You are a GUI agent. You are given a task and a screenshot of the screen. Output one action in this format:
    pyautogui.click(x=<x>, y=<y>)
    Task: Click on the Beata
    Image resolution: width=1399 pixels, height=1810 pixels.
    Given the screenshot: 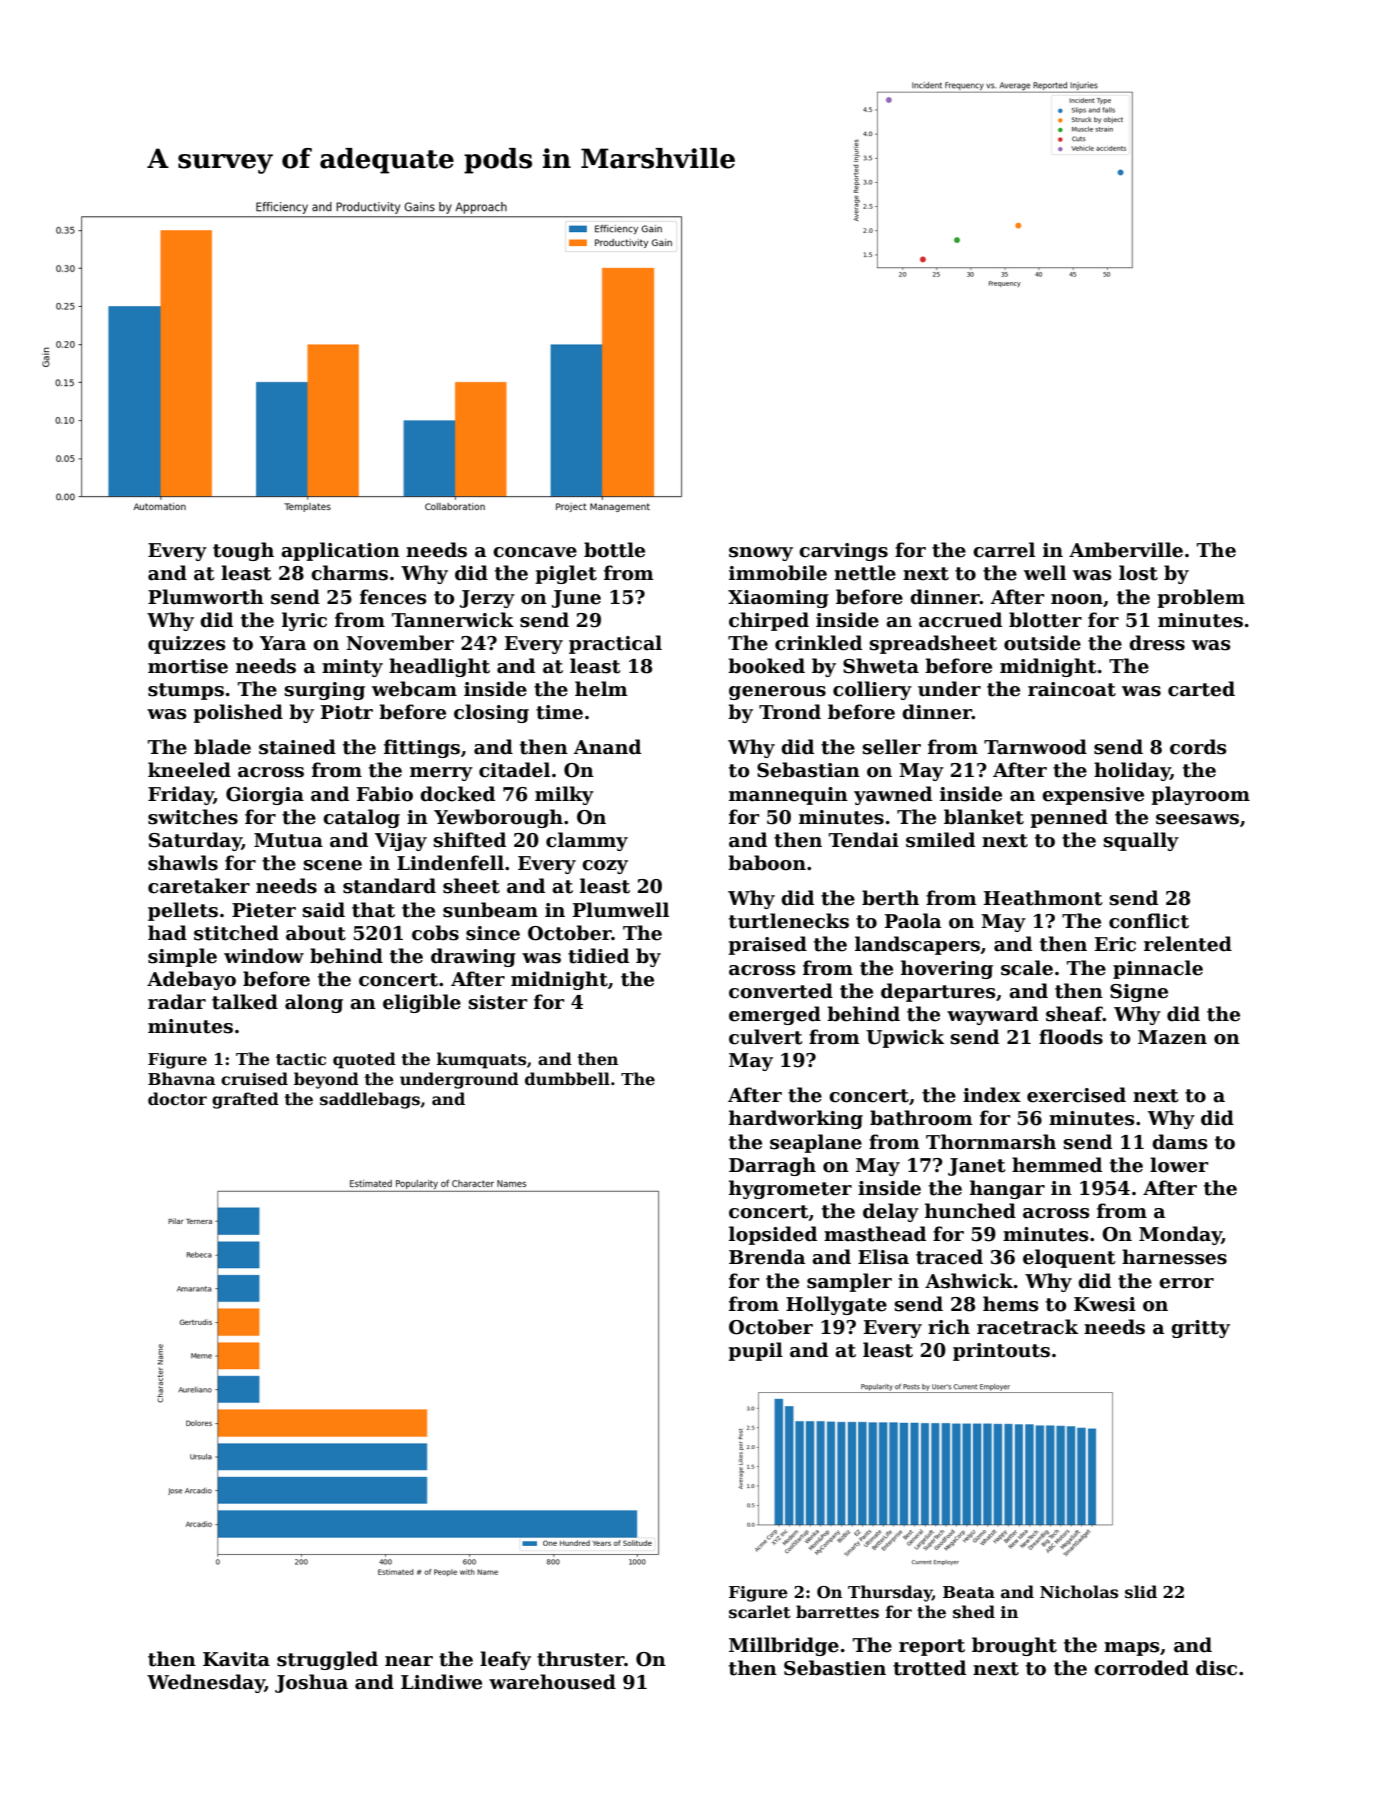 What is the action you would take?
    pyautogui.click(x=969, y=1592)
